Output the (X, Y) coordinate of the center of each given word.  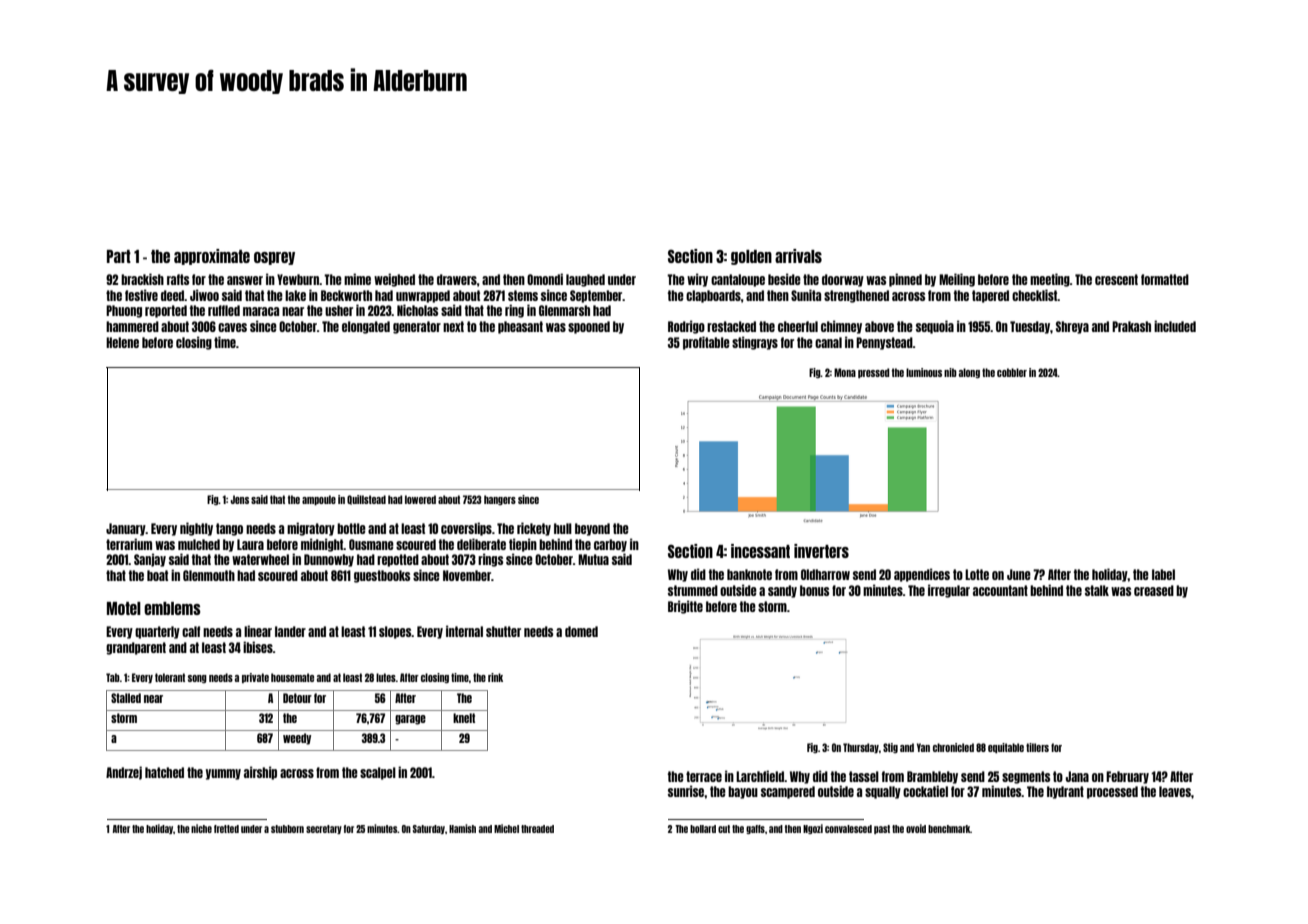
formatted (1165, 279)
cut (724, 829)
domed (581, 631)
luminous (924, 372)
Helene (122, 342)
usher (339, 310)
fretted (226, 829)
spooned (589, 327)
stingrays (755, 343)
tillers (1037, 747)
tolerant (170, 677)
